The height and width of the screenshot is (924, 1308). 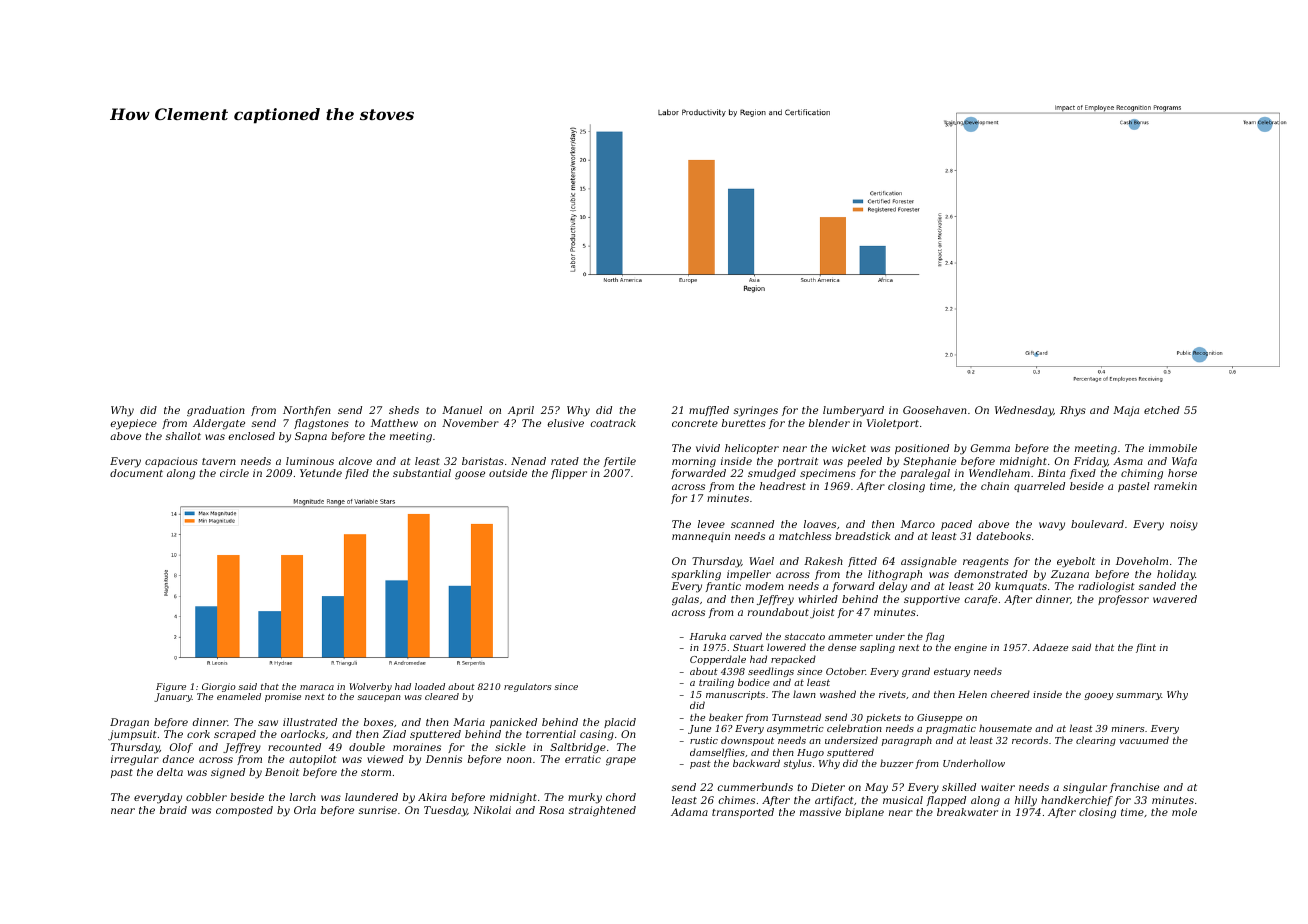 I want to click on flint, so click(x=1146, y=648).
